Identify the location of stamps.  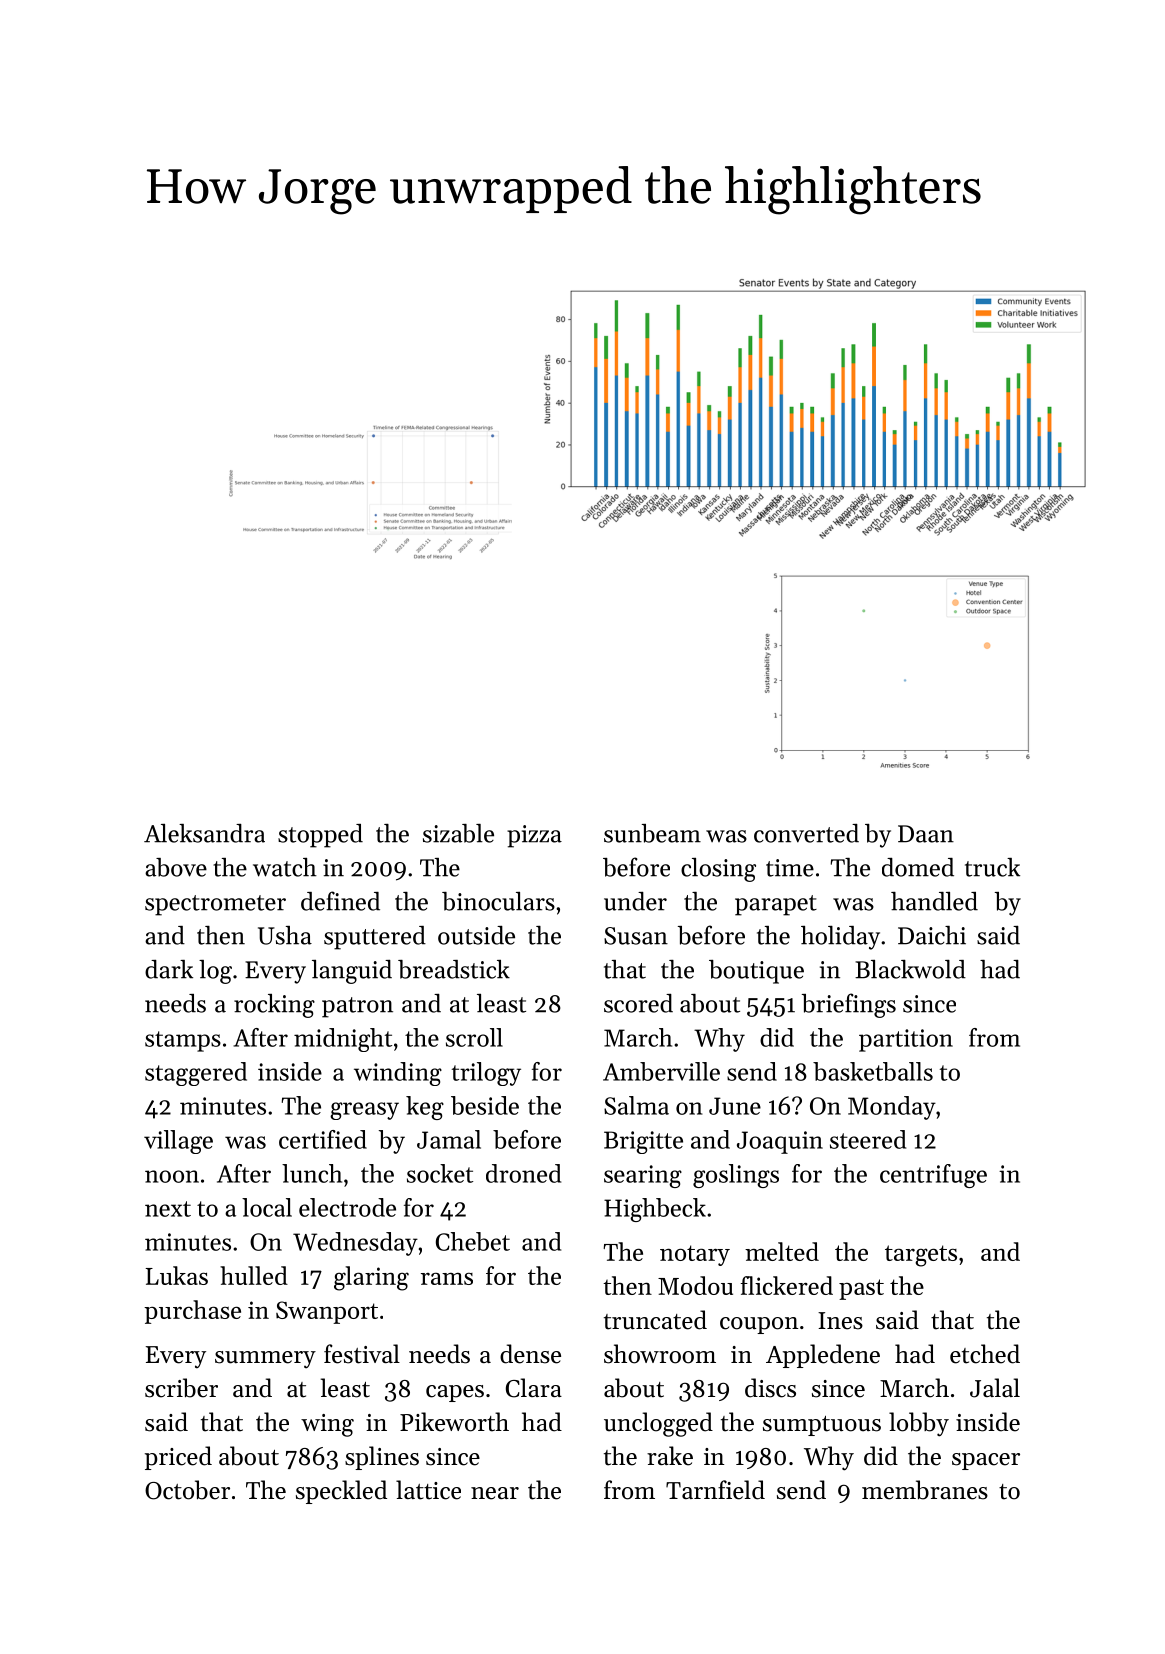
(183, 1041).
